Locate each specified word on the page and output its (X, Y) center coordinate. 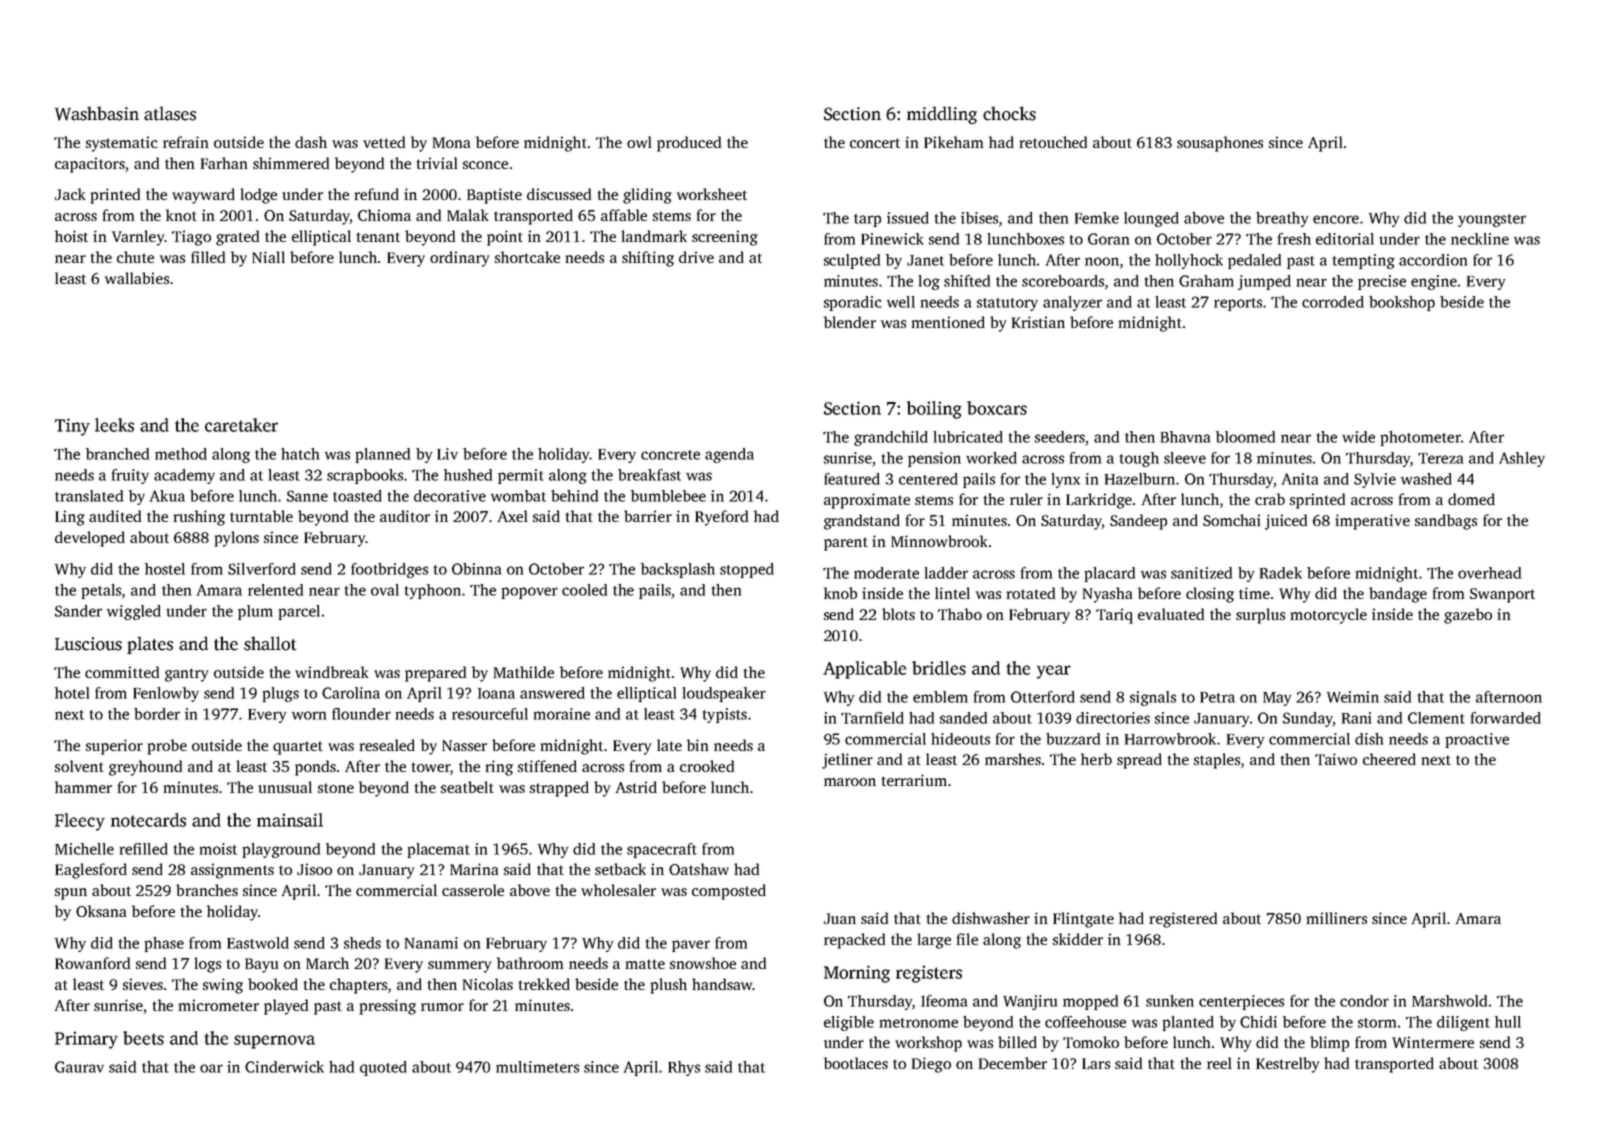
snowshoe (703, 963)
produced (689, 144)
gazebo (1468, 616)
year (1054, 672)
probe (167, 747)
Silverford (262, 569)
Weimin (1353, 697)
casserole (473, 890)
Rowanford (92, 963)
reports (1238, 304)
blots (898, 614)
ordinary (459, 259)
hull (1508, 1022)
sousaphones (1220, 144)
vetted (384, 142)
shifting (648, 259)
